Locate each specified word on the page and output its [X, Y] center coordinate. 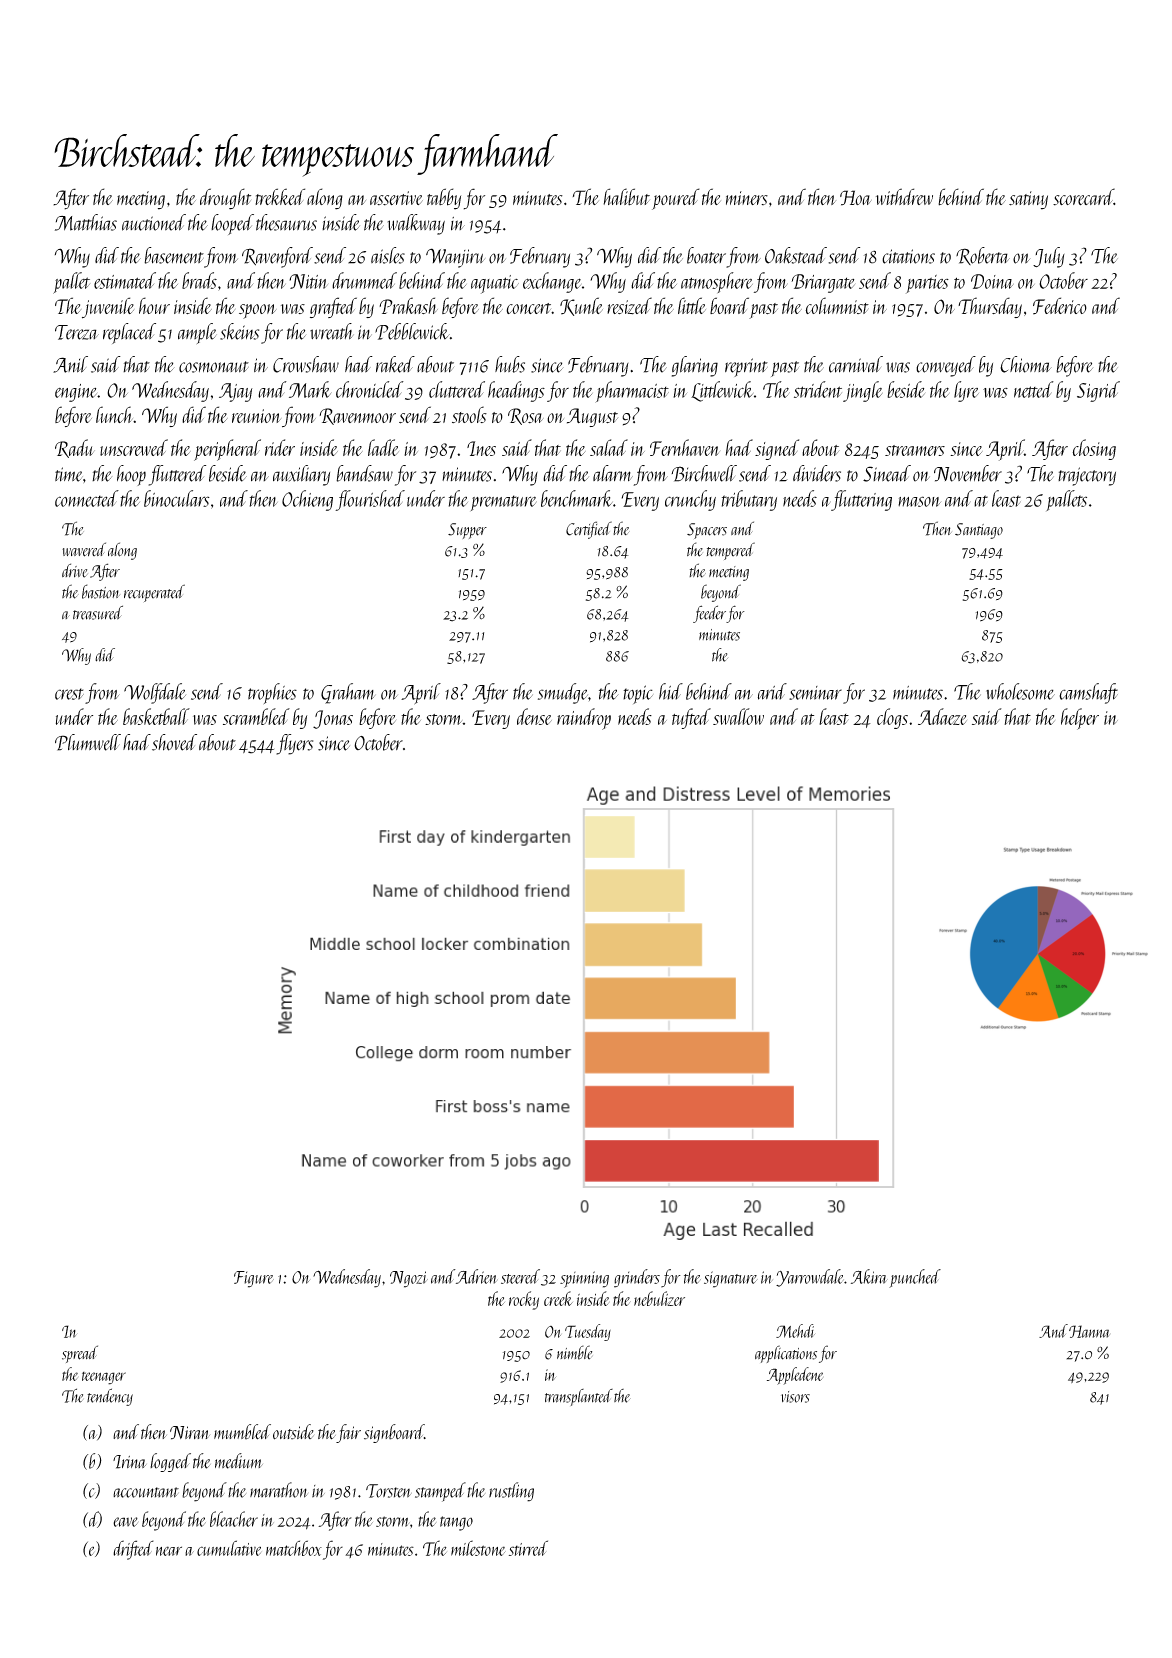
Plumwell [88, 742]
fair [348, 1433]
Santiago [979, 531]
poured [676, 199]
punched [915, 1278]
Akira [869, 1276]
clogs [892, 718]
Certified [589, 530]
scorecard [1083, 197]
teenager [104, 1378]
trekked [280, 196]
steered [520, 1276]
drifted [133, 1550]
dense [534, 716]
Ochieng [307, 500]
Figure [254, 1279]
